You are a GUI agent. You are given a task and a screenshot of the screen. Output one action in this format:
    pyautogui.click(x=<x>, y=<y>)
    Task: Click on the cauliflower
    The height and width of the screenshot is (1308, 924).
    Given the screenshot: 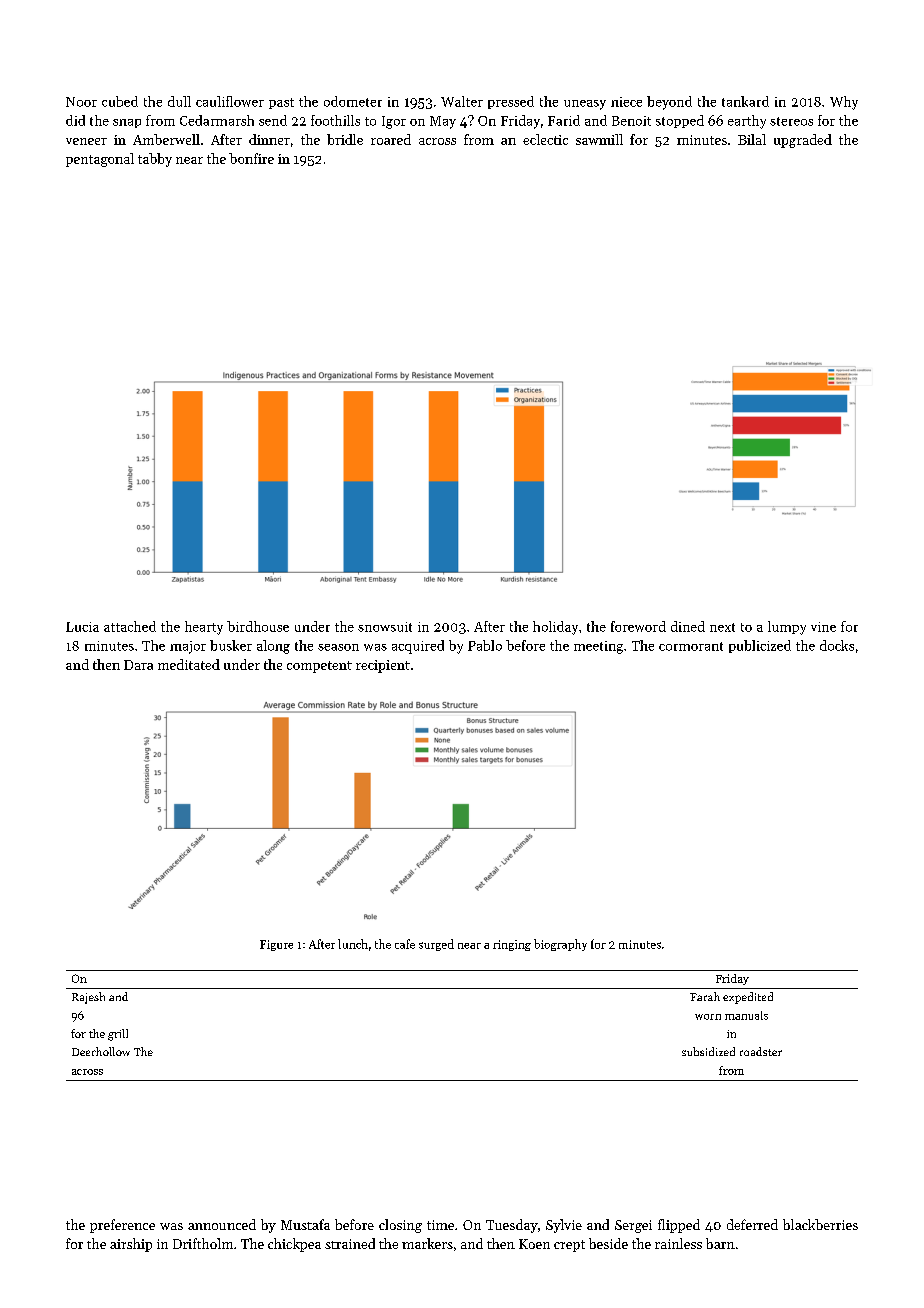 What is the action you would take?
    pyautogui.click(x=230, y=101)
